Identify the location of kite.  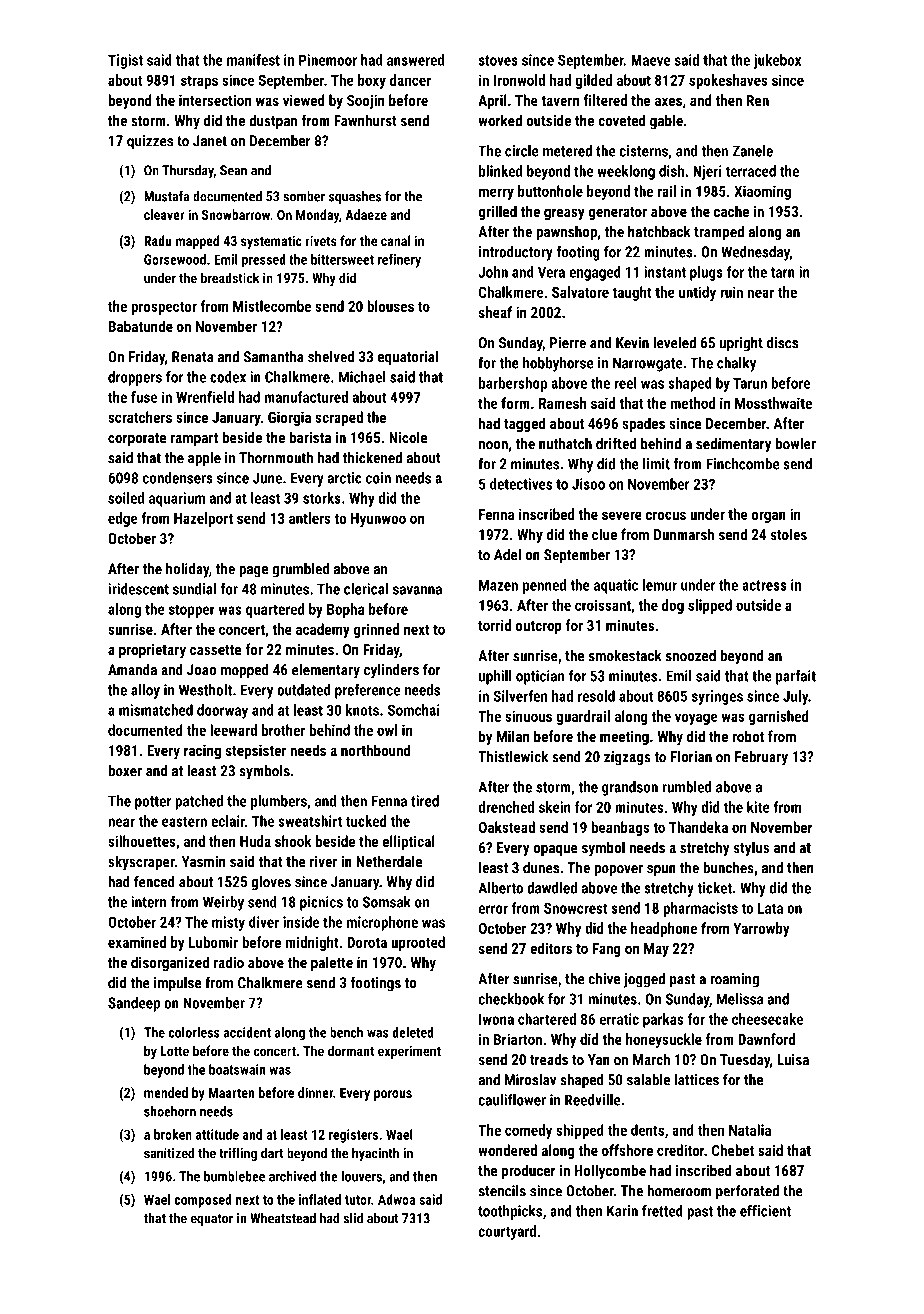
(758, 807).
